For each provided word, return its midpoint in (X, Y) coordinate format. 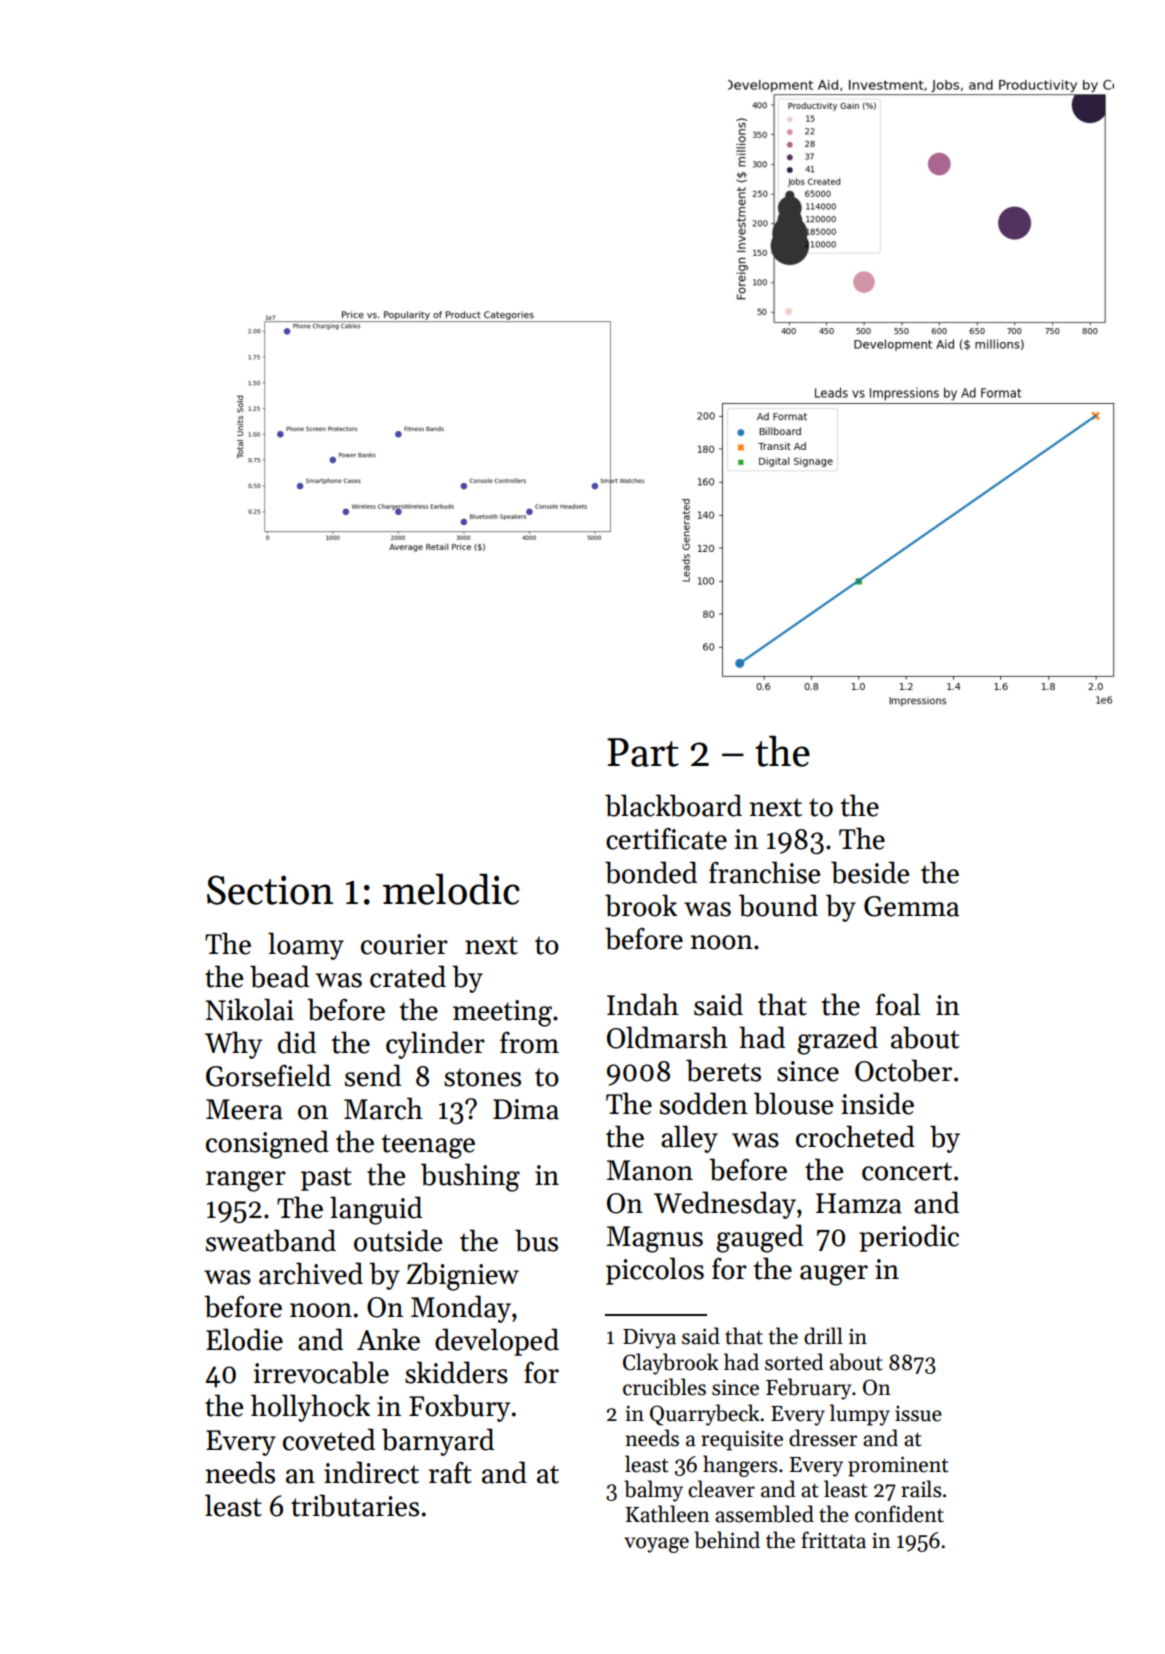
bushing (470, 1177)
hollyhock (310, 1408)
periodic (909, 1238)
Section (270, 890)
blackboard (673, 805)
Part (643, 752)
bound (778, 905)
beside (870, 872)
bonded (651, 872)
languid (376, 1210)
